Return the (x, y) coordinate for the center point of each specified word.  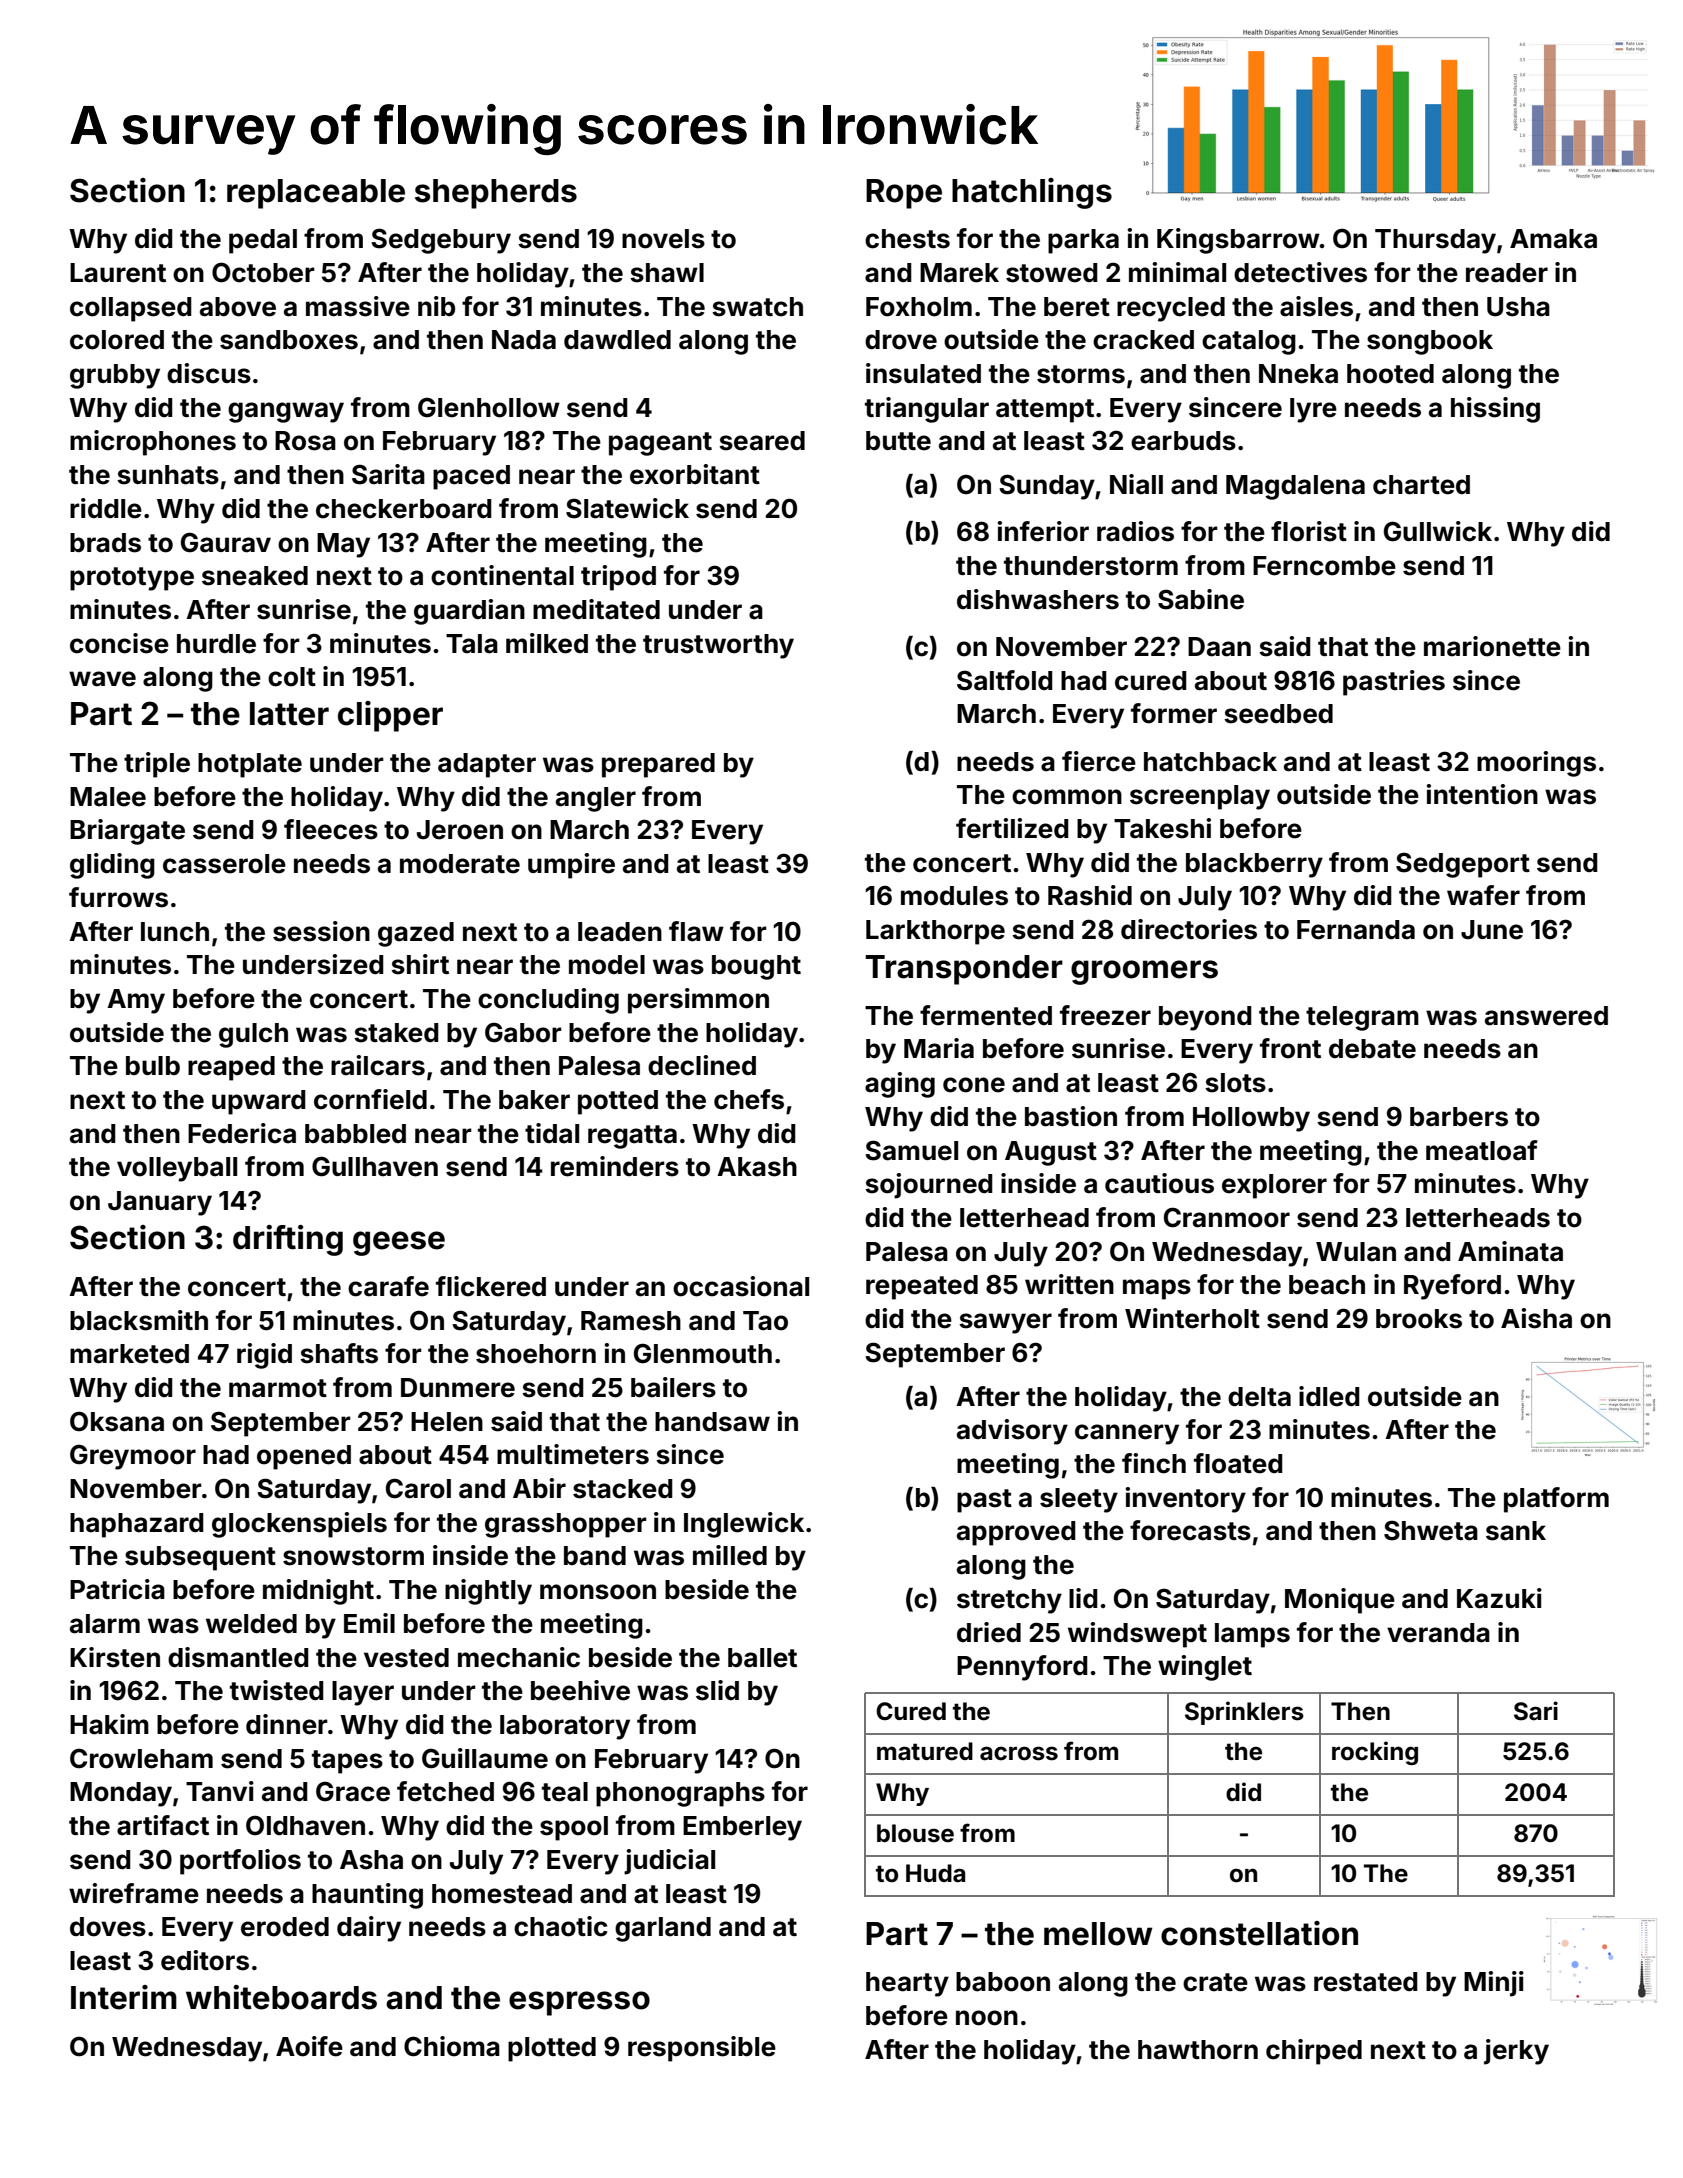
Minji (1494, 1984)
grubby (115, 376)
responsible (702, 2049)
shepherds (496, 194)
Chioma (452, 2046)
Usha (1518, 307)
